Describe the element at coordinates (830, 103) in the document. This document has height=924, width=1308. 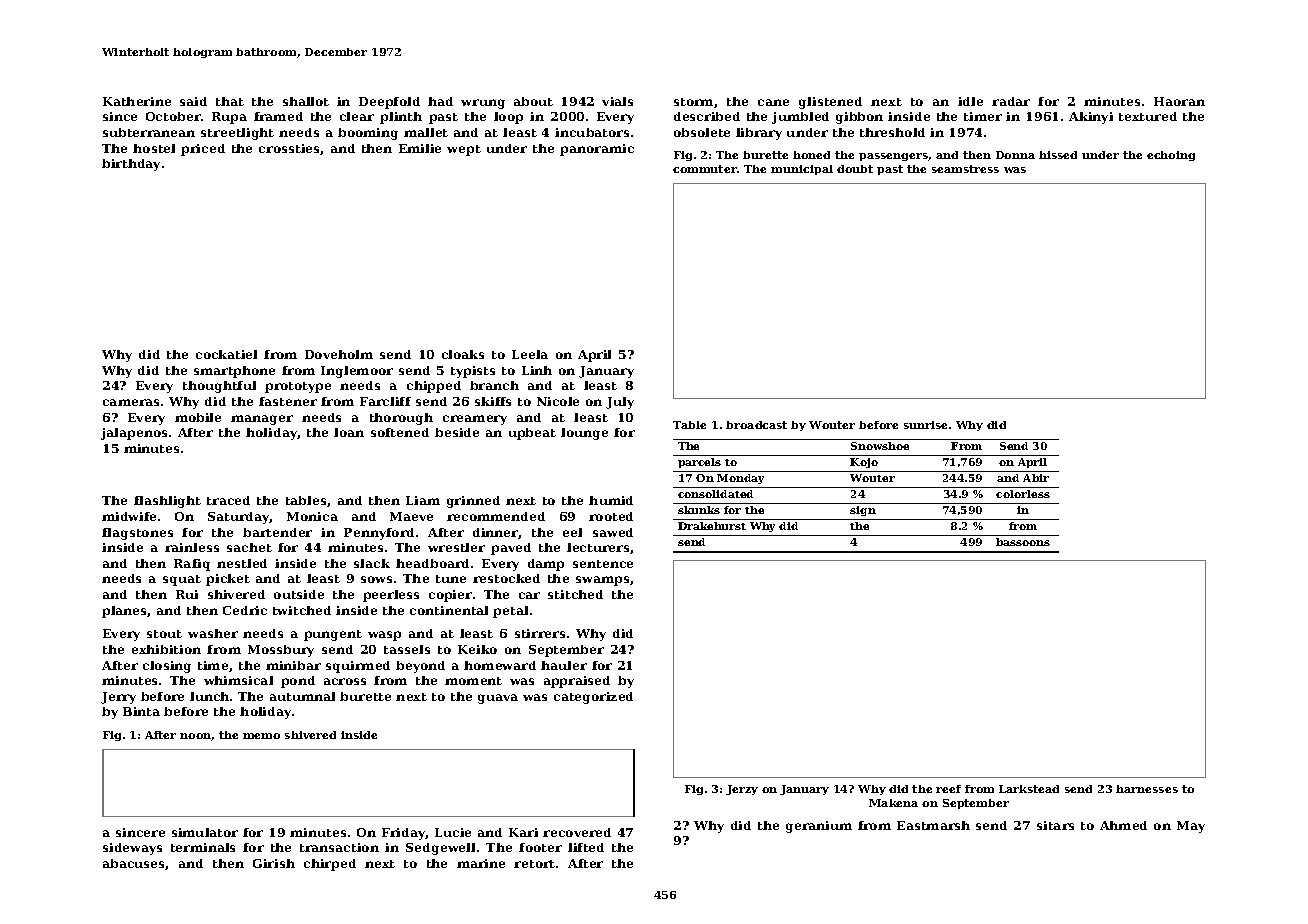
I see `glistened` at that location.
